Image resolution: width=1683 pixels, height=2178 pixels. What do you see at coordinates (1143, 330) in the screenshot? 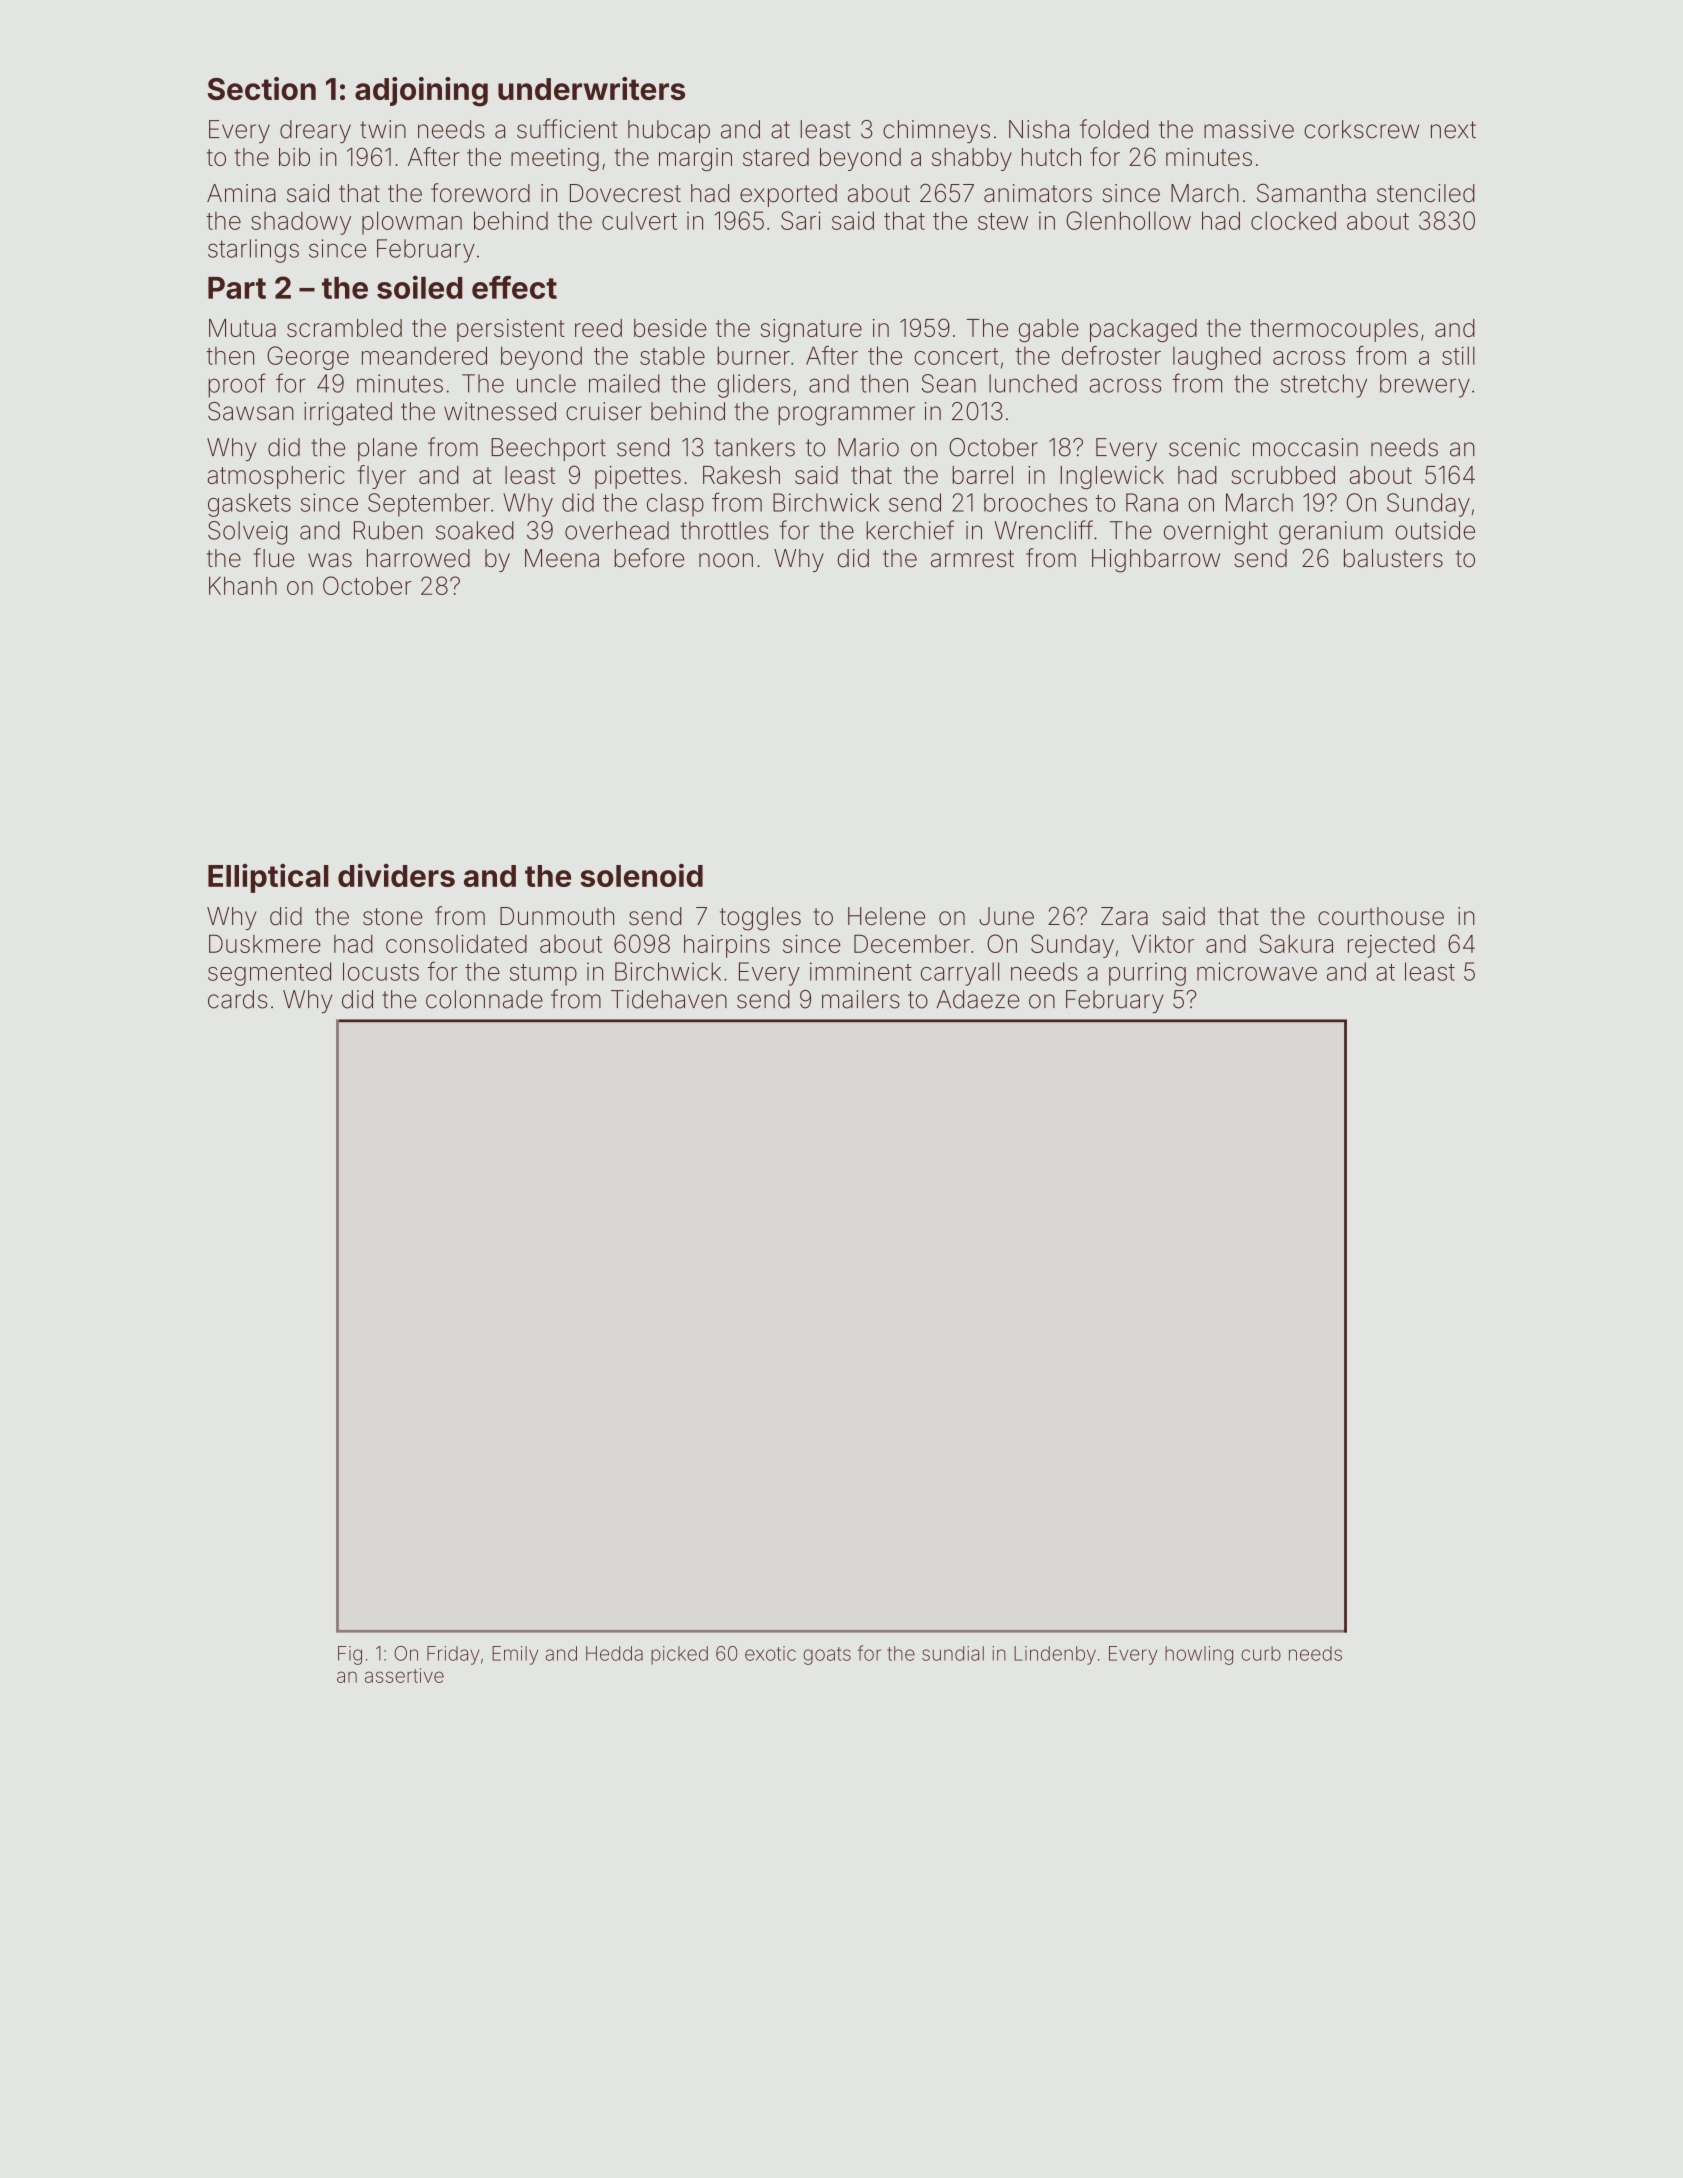
I see `packaged` at bounding box center [1143, 330].
